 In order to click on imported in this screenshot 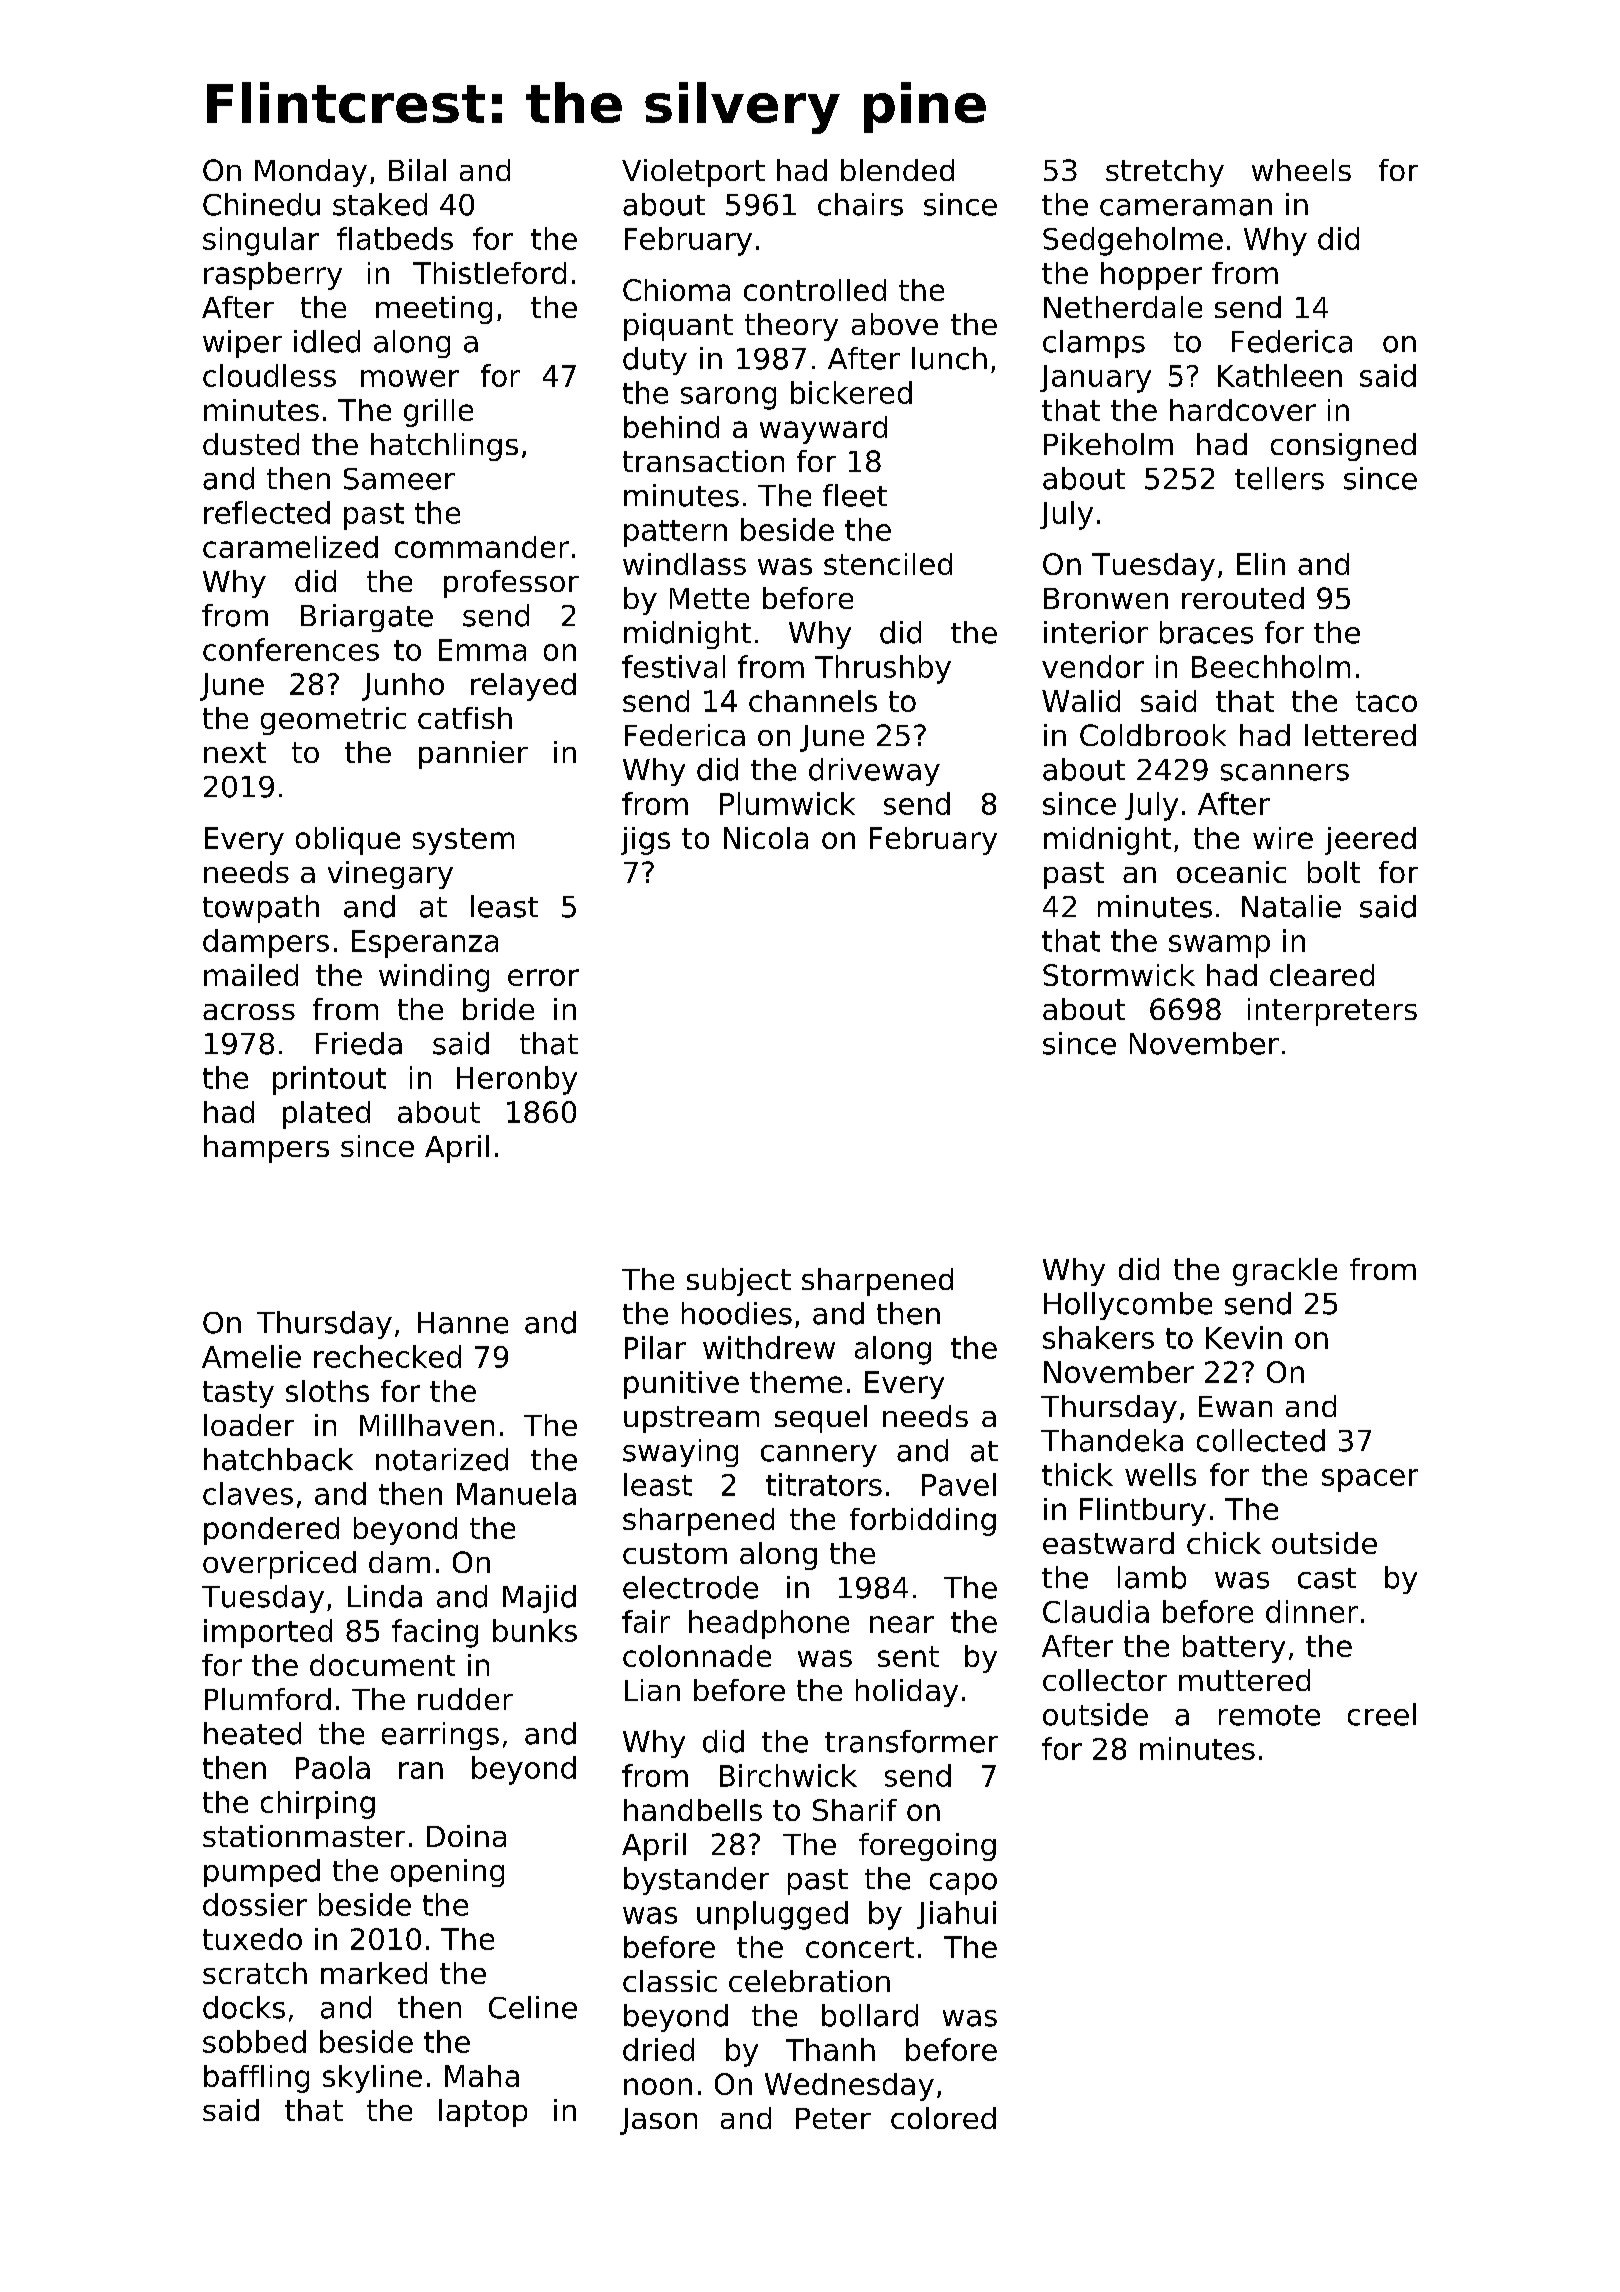, I will do `click(268, 1633)`.
